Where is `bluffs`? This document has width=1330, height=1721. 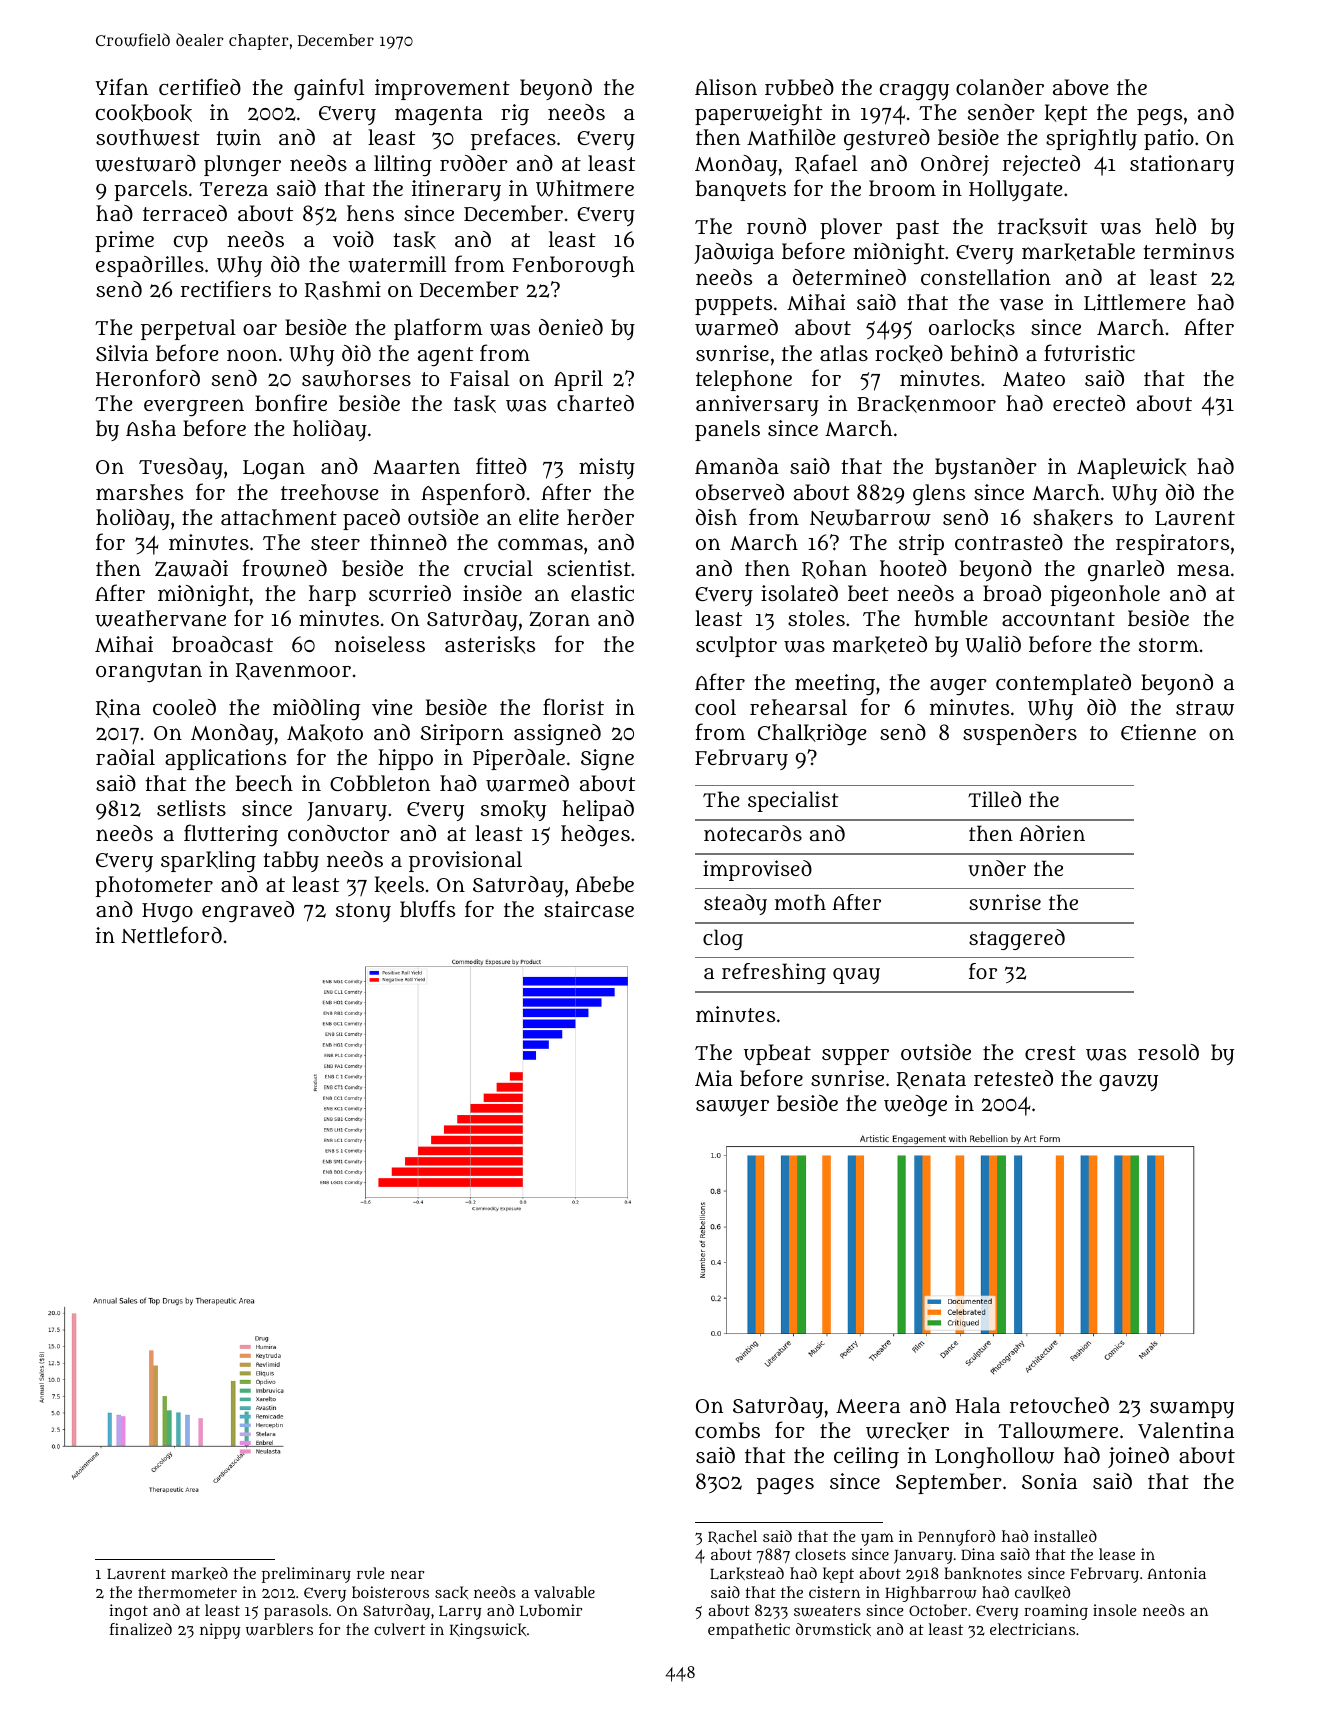 bluffs is located at coordinates (427, 908).
